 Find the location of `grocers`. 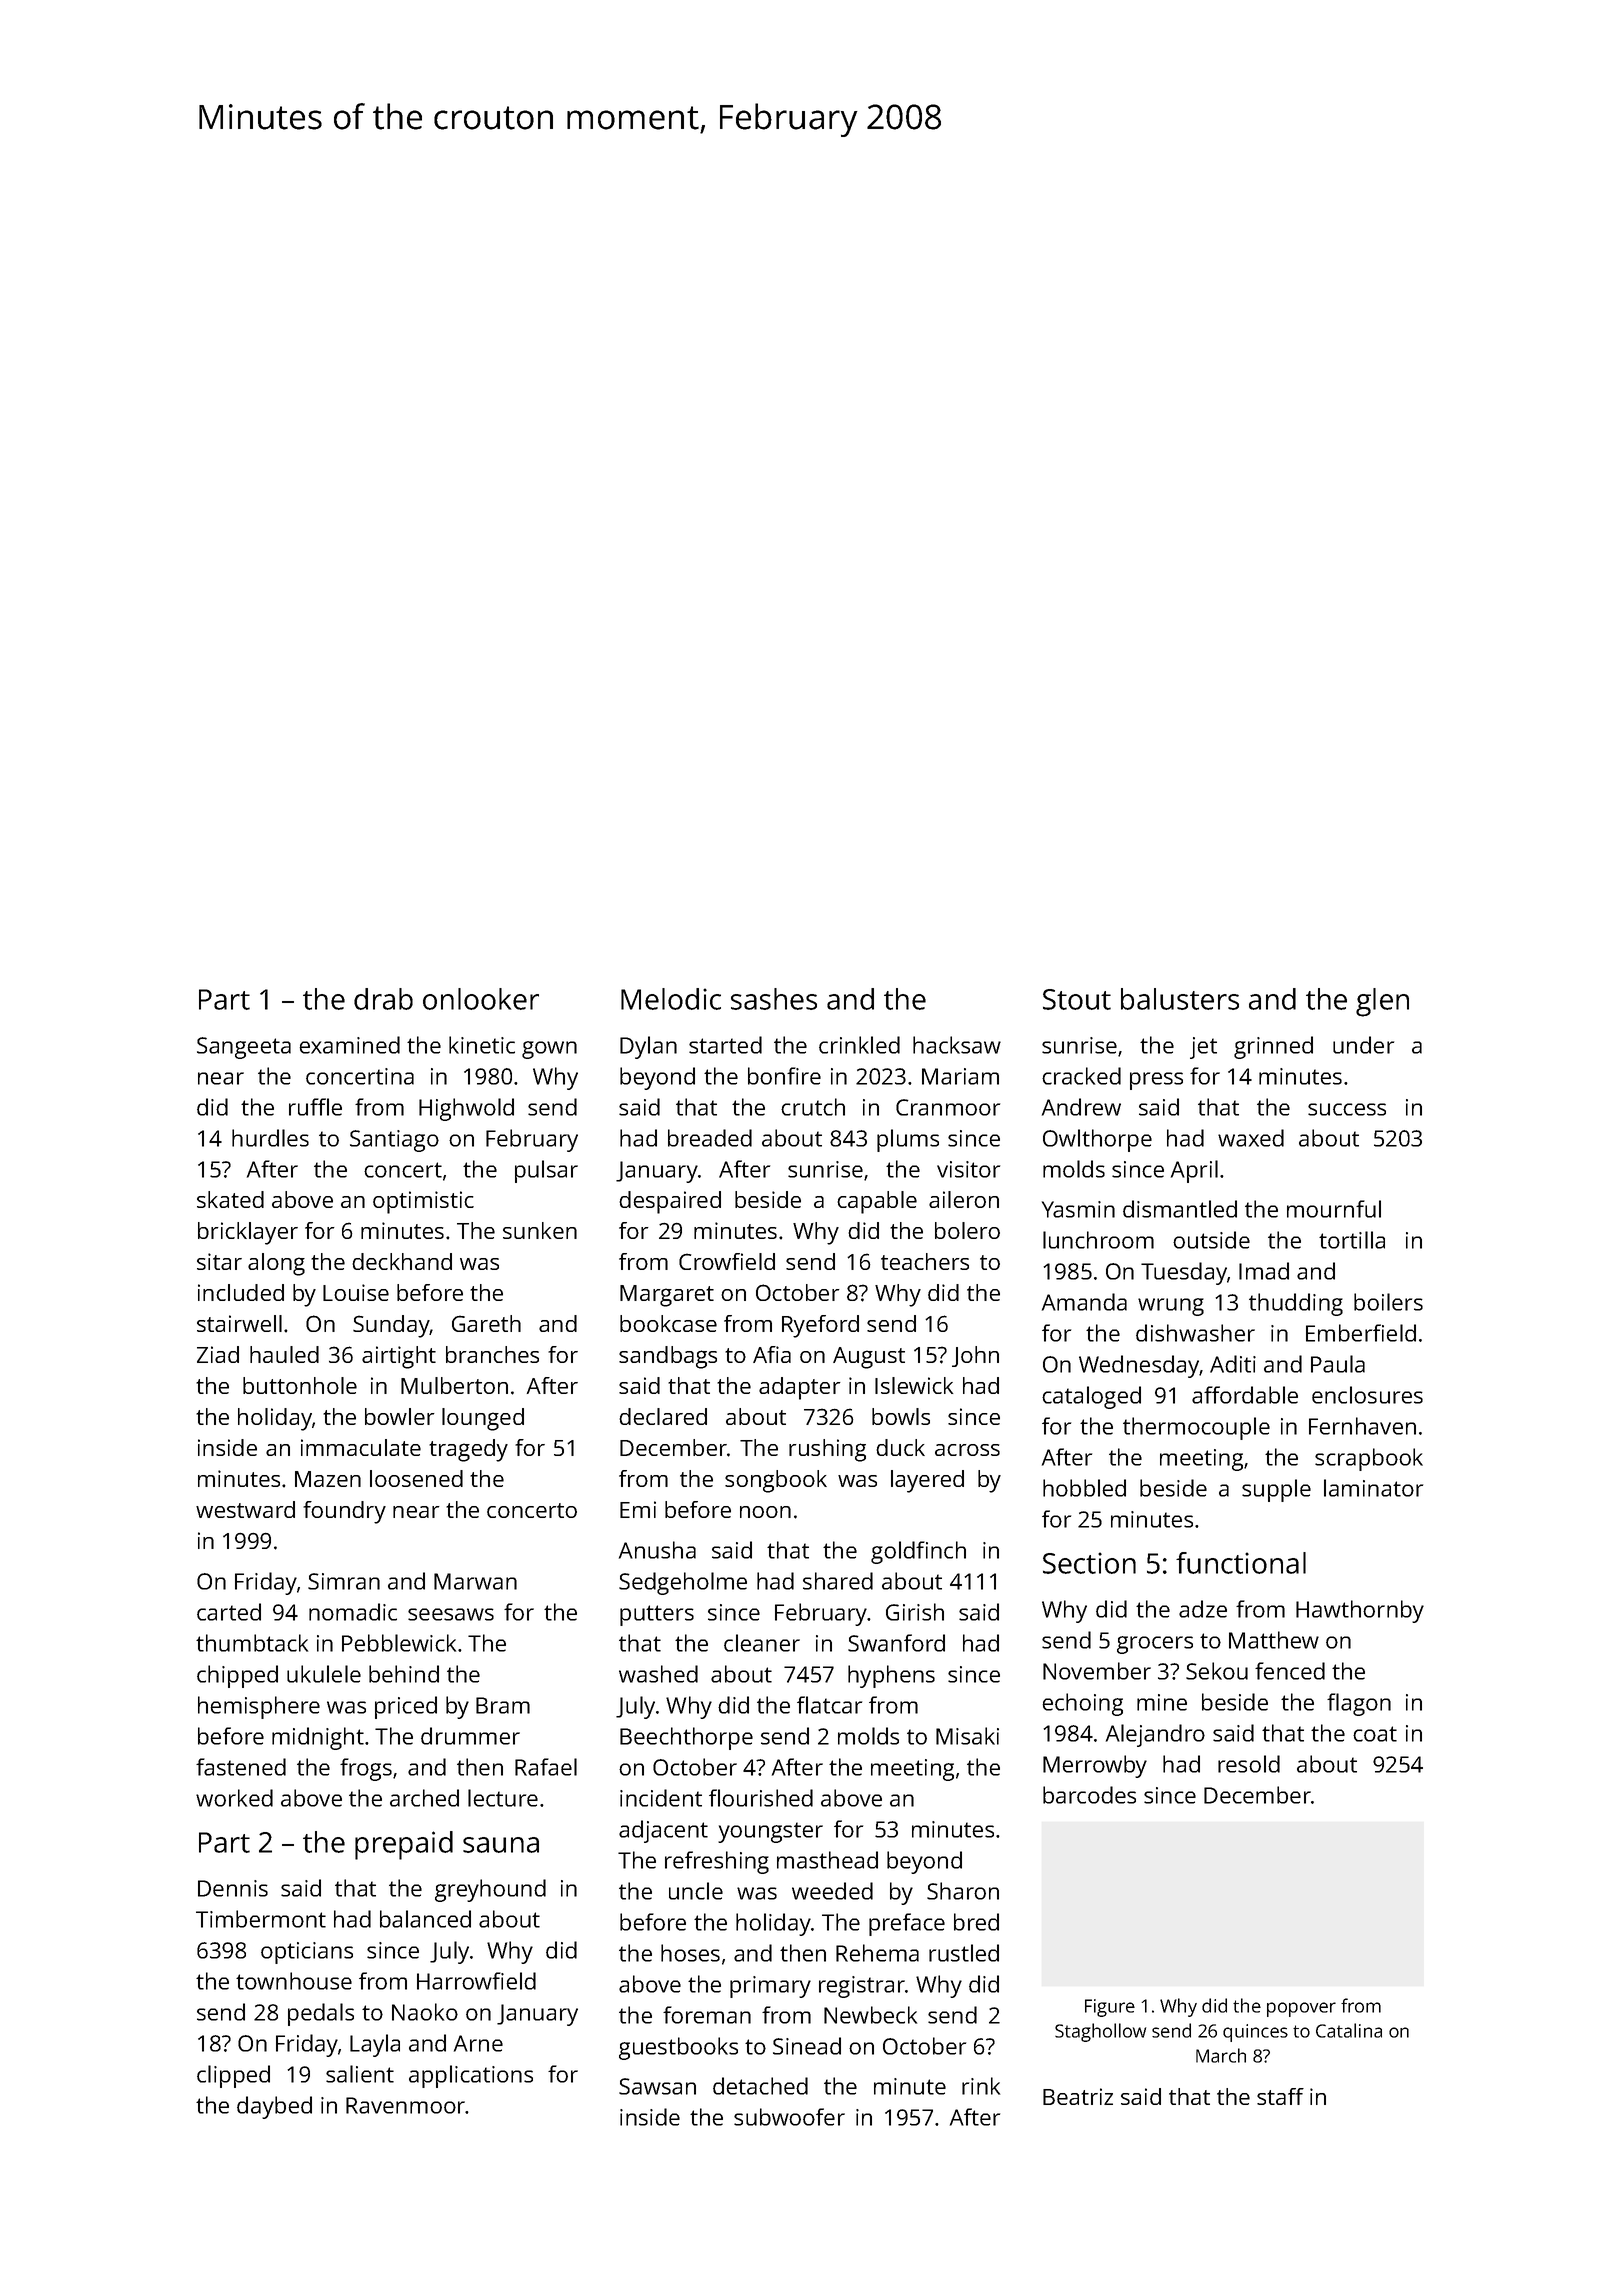

grocers is located at coordinates (1155, 1645).
